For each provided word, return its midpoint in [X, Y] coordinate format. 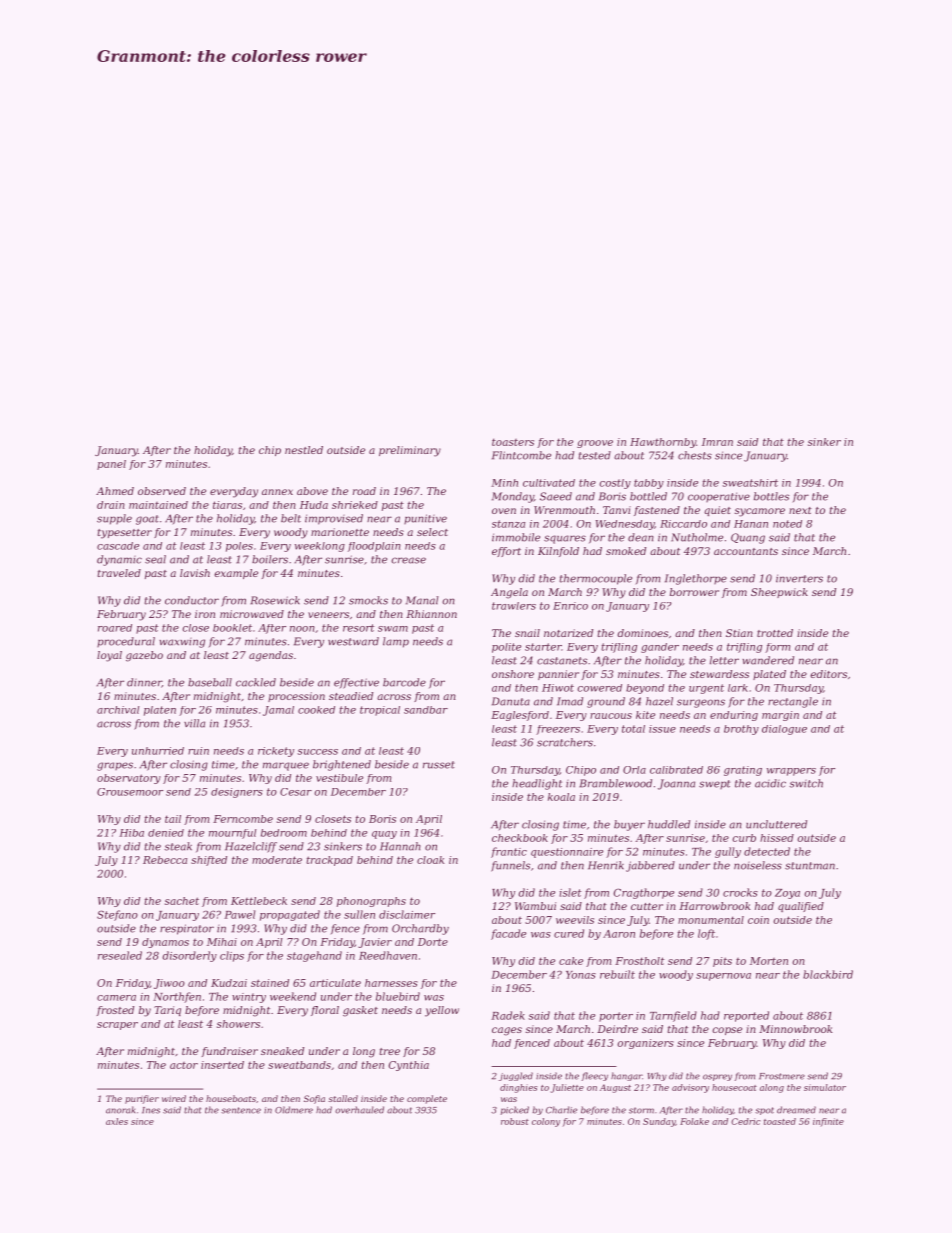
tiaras [227, 505]
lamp [396, 642]
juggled [515, 1076]
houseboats [231, 1098]
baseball [210, 682]
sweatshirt [750, 483]
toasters [513, 442]
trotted [775, 633]
